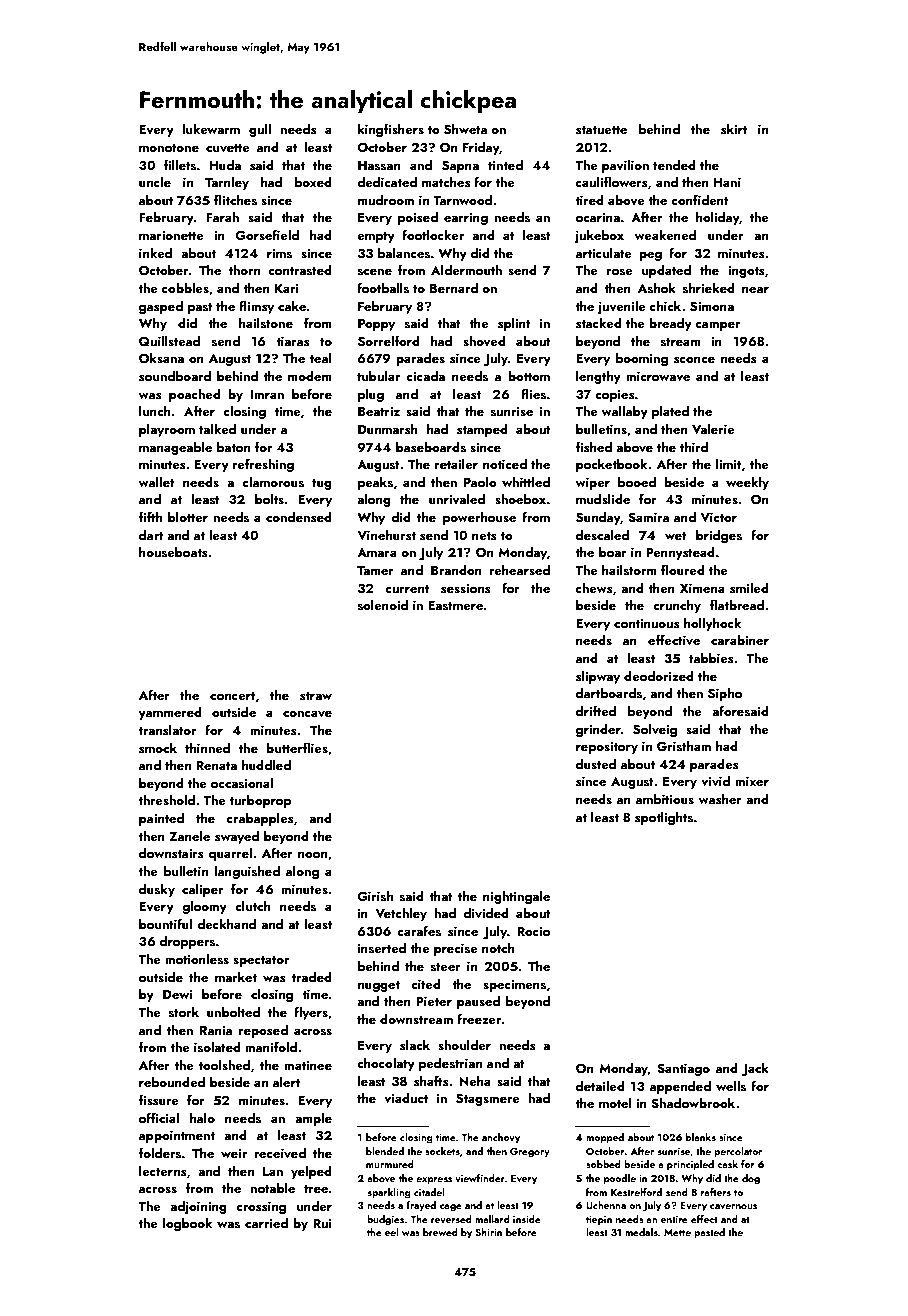 This screenshot has height=1316, width=908. I want to click on continuous, so click(647, 623).
